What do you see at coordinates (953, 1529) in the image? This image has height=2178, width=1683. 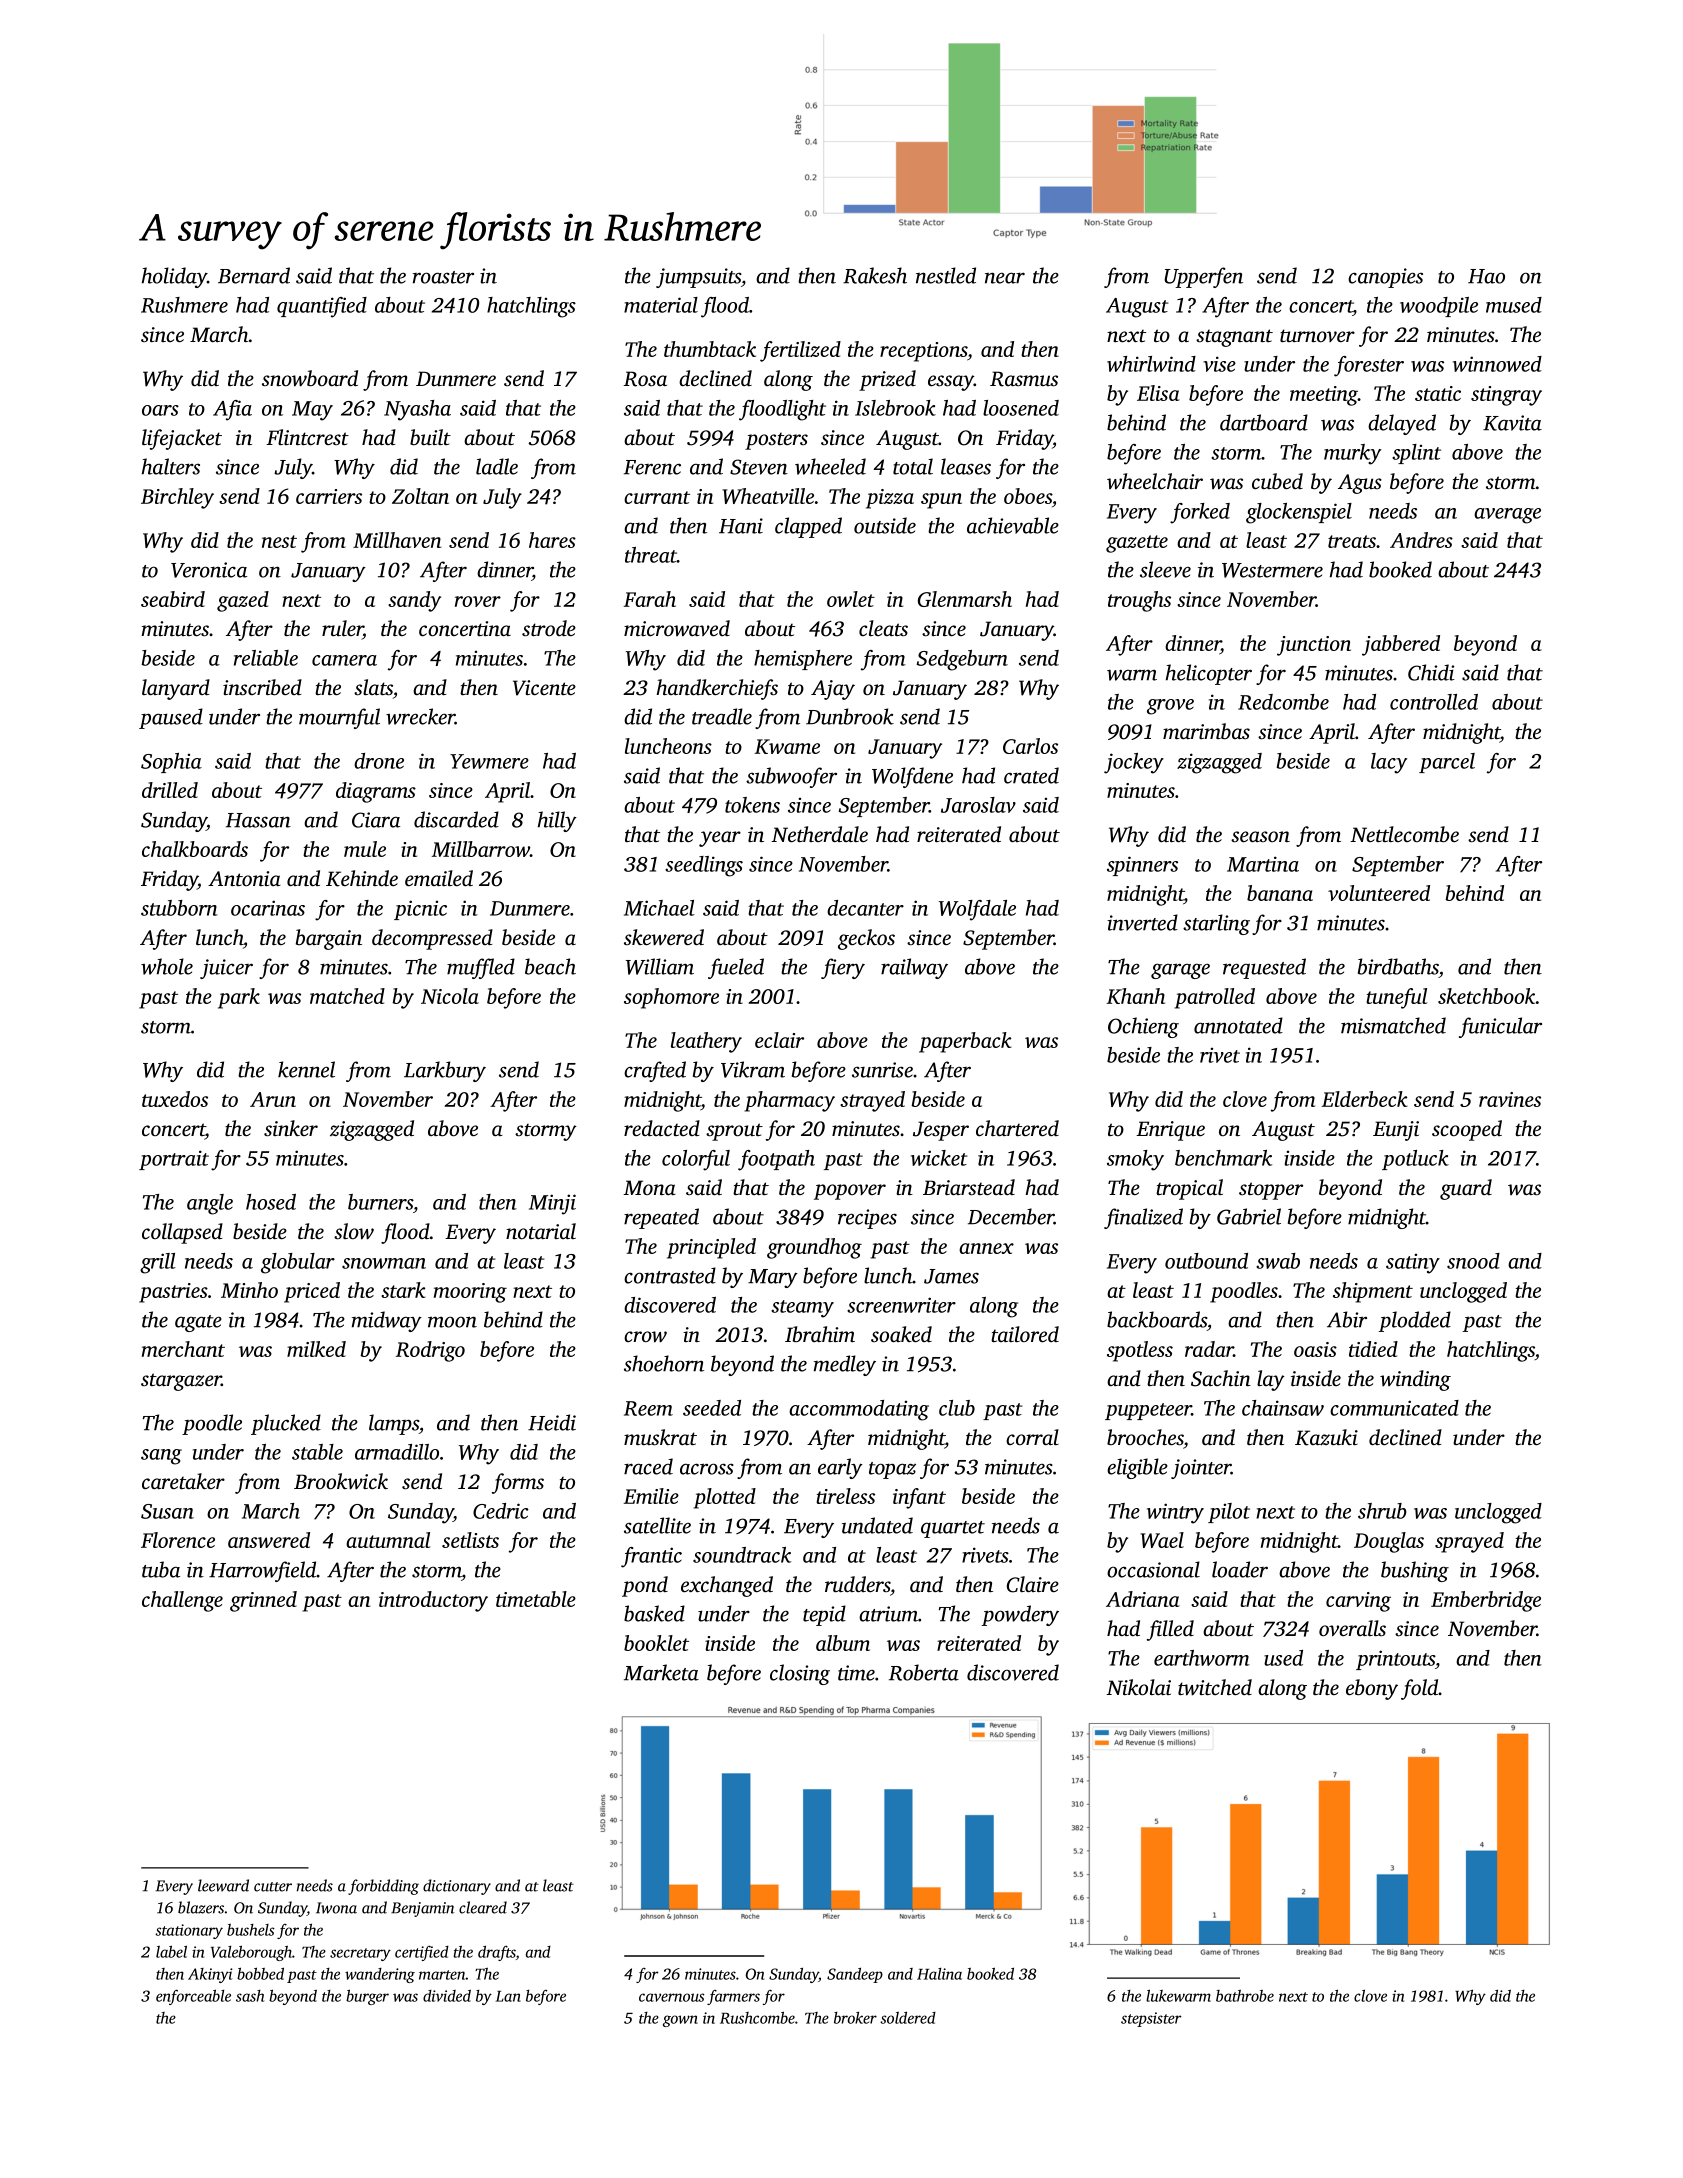 I see `quartet` at bounding box center [953, 1529].
